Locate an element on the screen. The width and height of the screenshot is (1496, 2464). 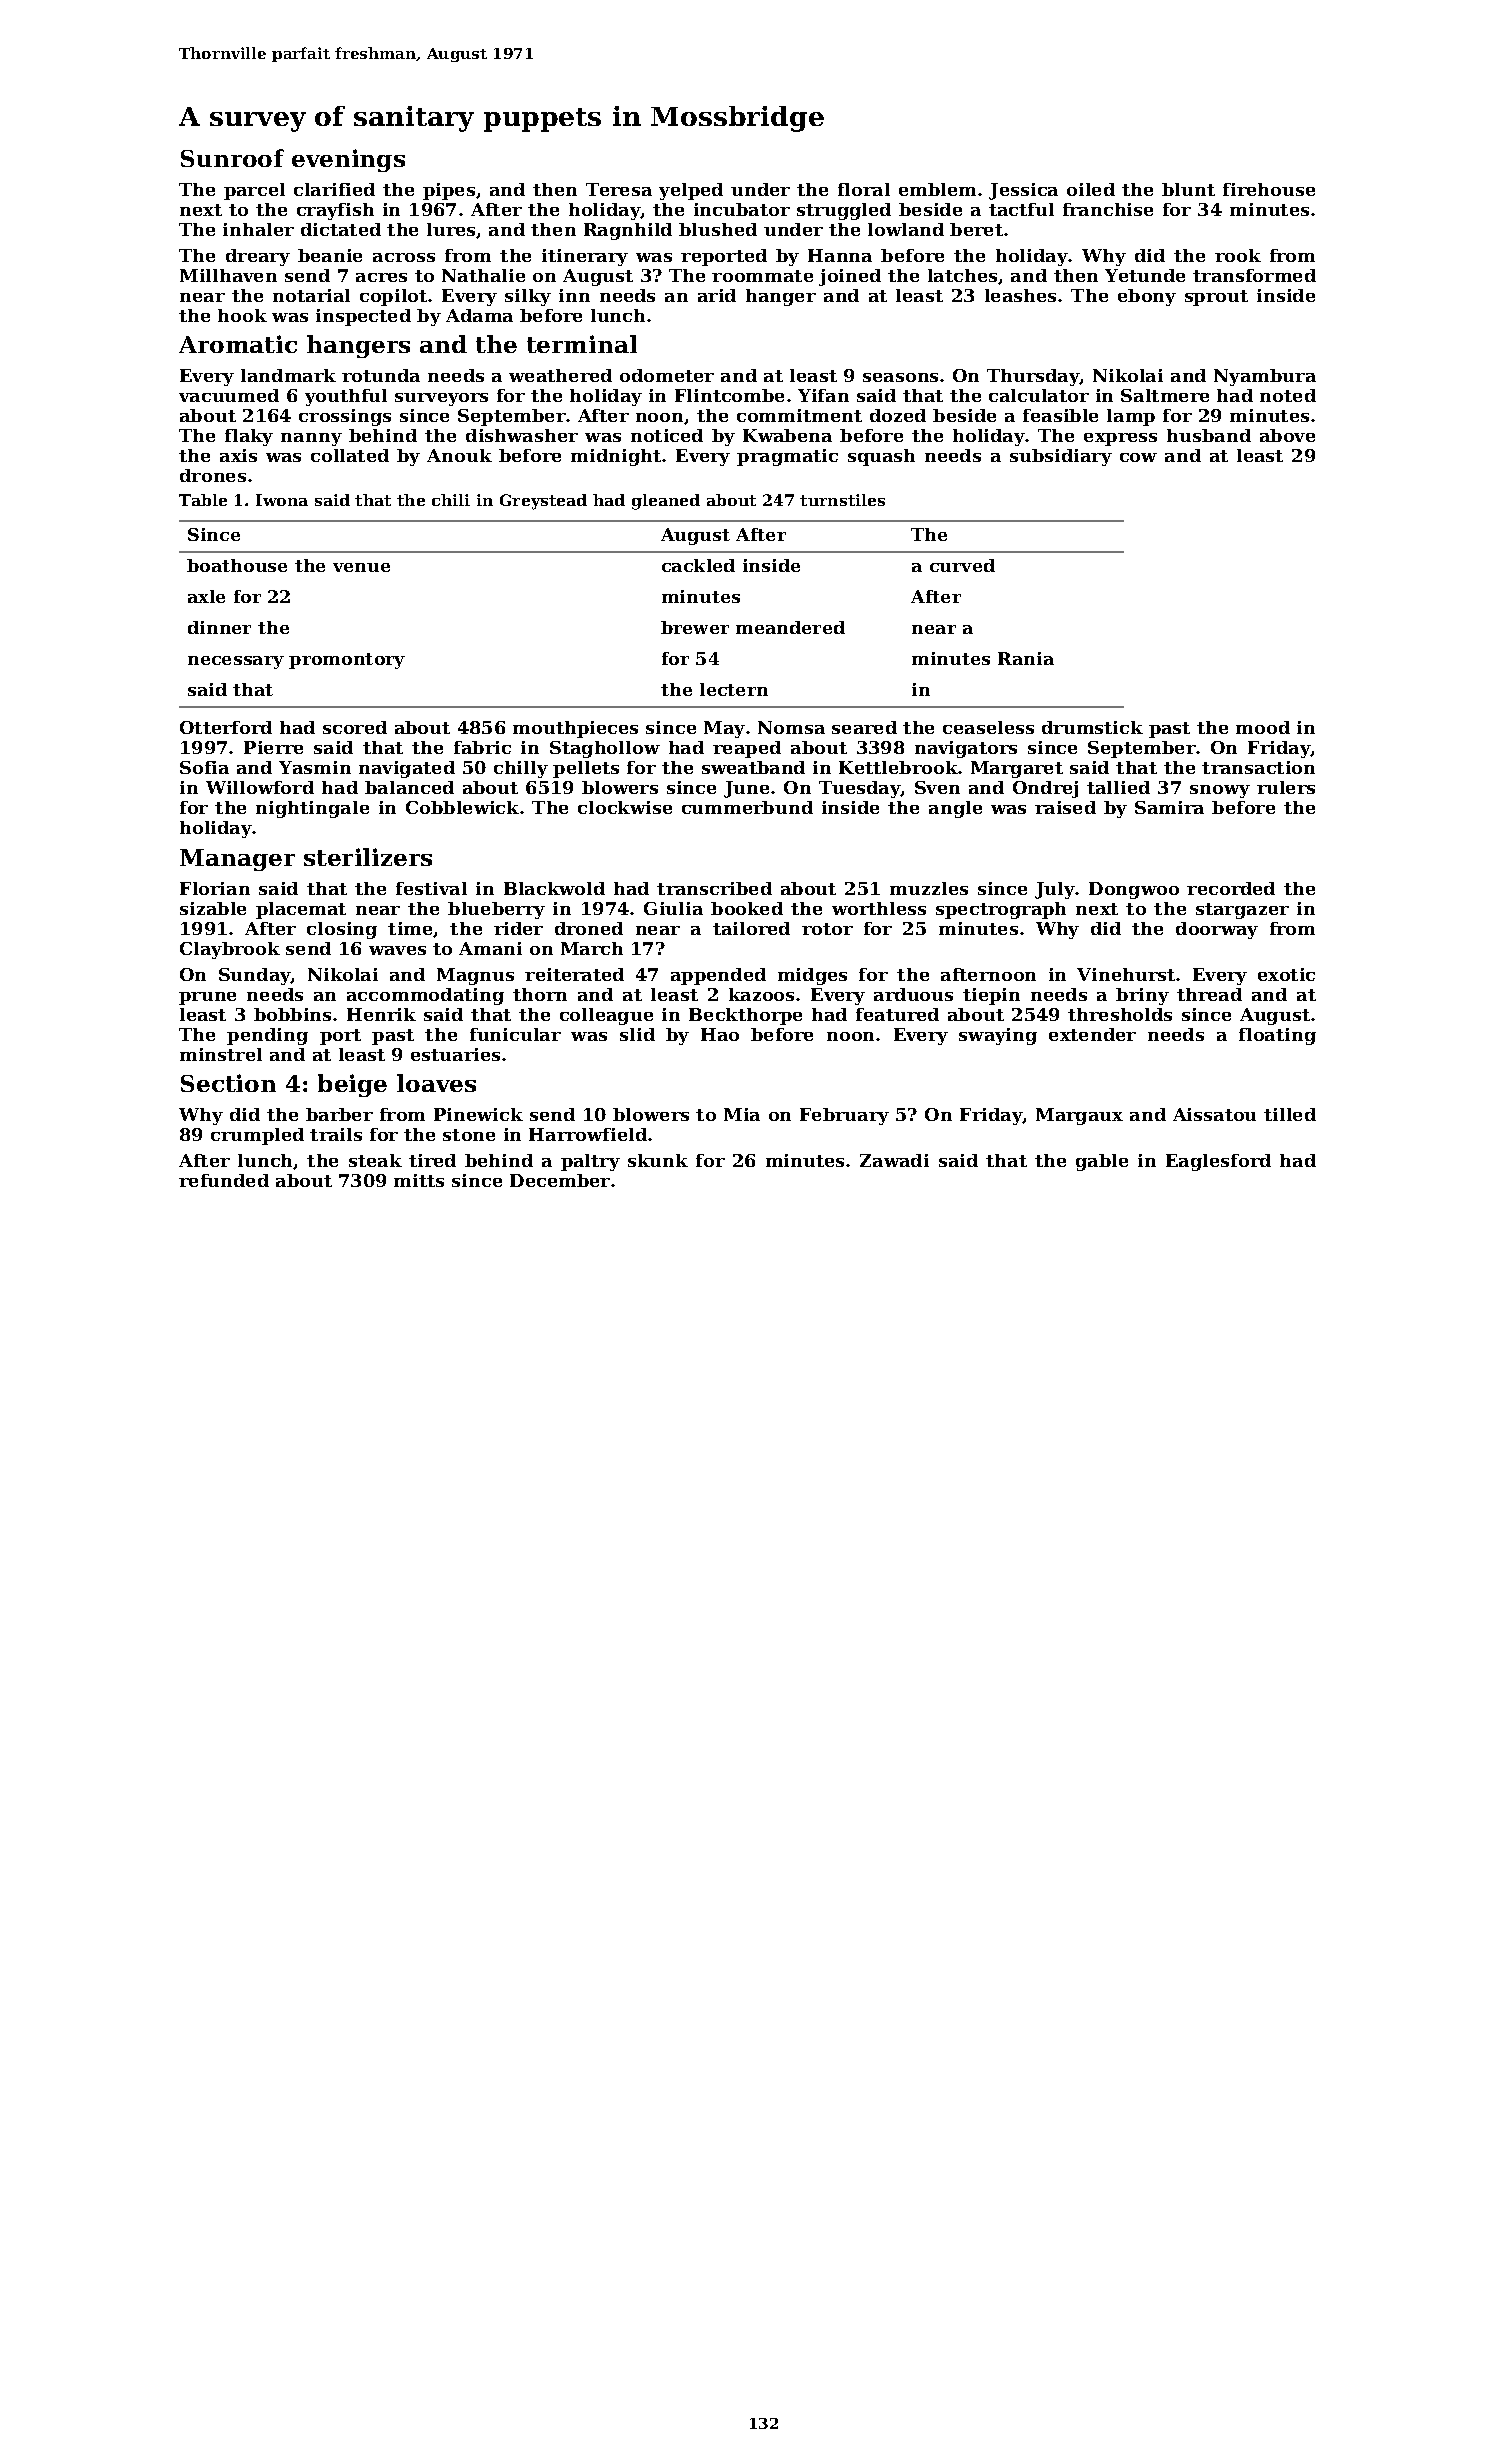
curved is located at coordinates (962, 565).
